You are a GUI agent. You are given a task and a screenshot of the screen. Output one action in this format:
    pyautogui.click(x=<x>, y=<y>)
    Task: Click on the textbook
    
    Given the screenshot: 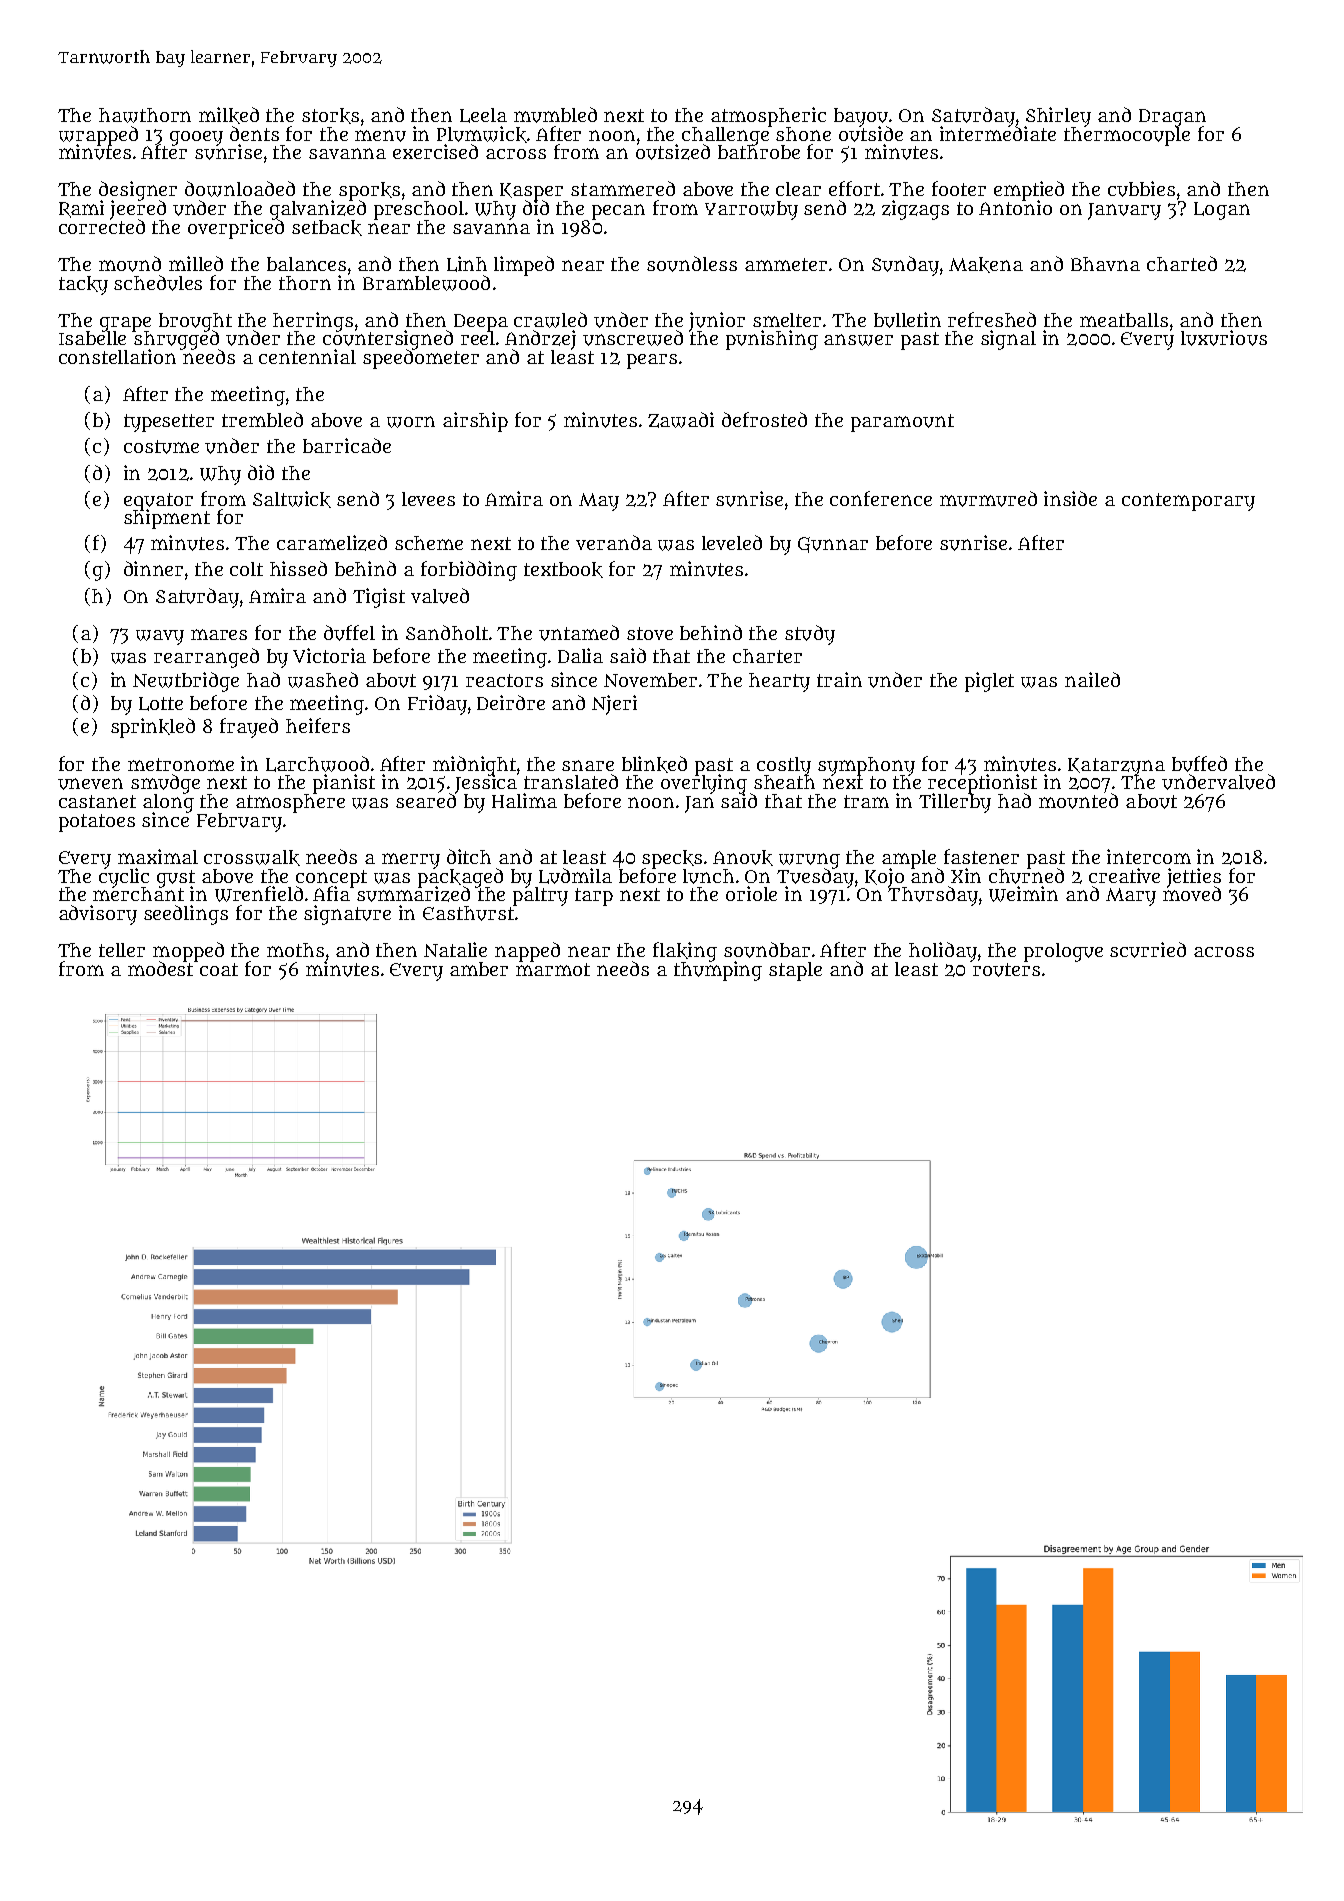 What is the action you would take?
    pyautogui.click(x=563, y=570)
